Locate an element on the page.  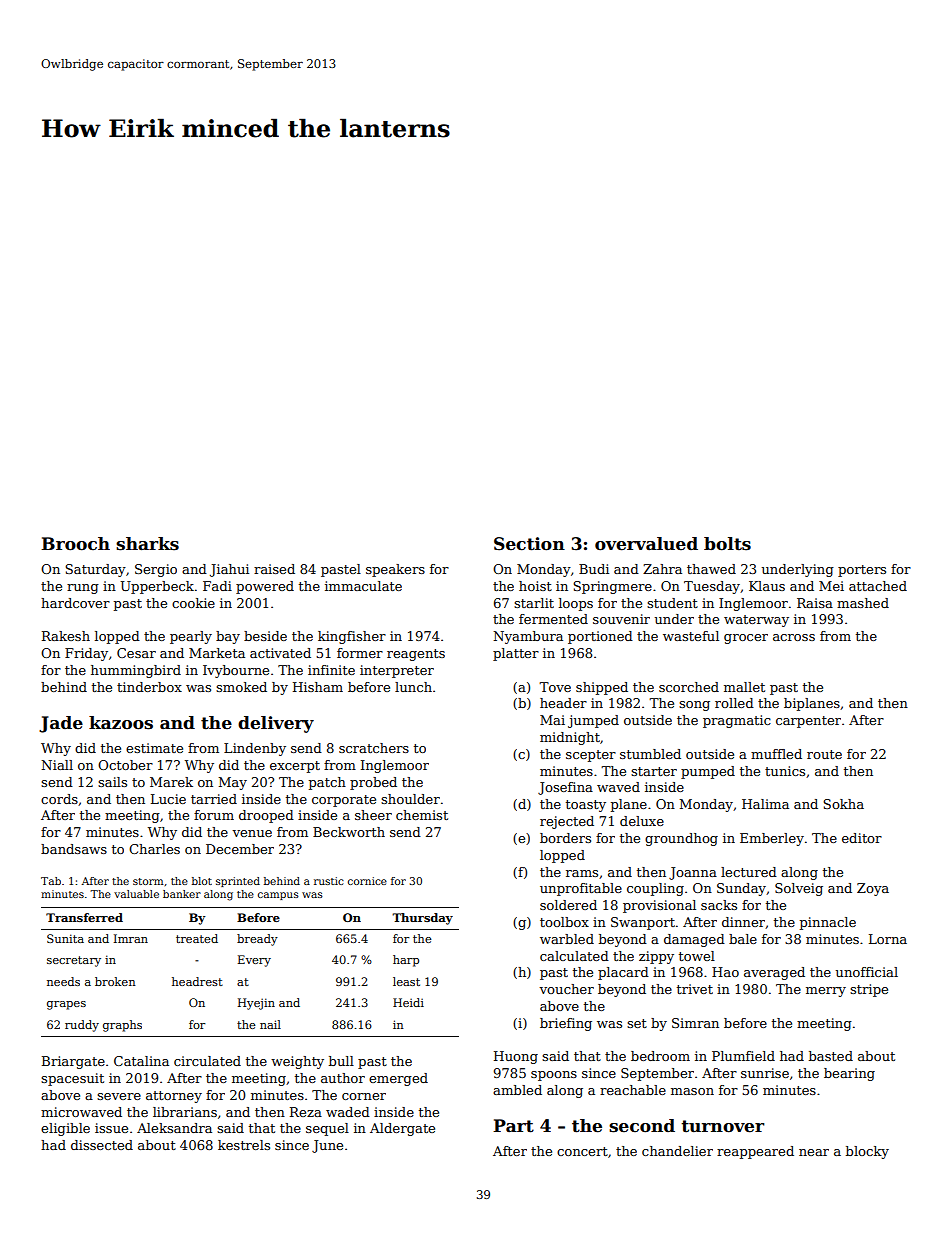
attached is located at coordinates (878, 586).
